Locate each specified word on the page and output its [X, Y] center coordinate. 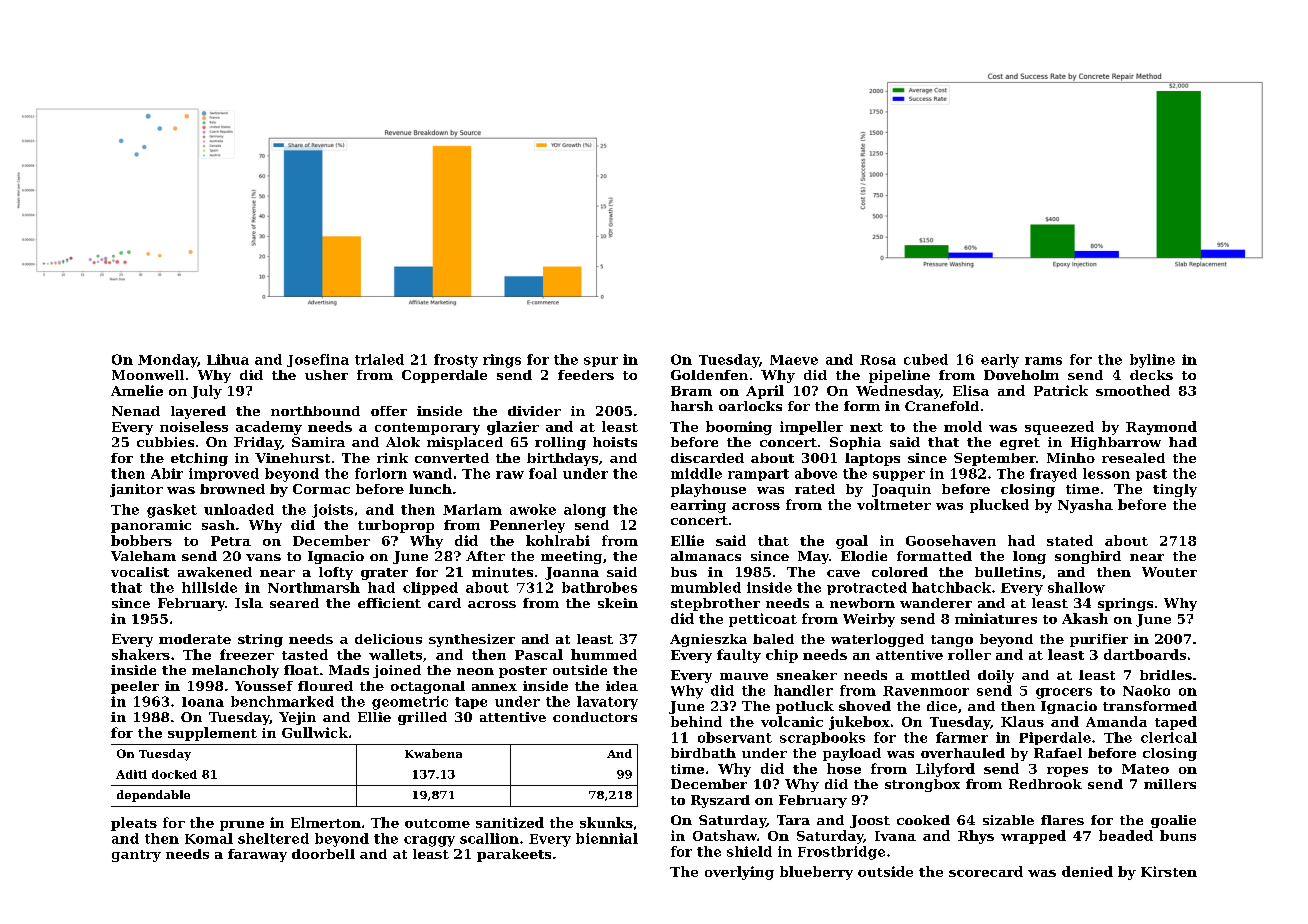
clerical [1169, 737]
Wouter [1169, 572]
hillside [209, 587]
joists [332, 511]
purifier [1099, 640]
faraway [257, 855]
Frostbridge [841, 853]
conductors [595, 717]
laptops [872, 459]
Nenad [136, 411]
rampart [758, 475]
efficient [389, 603]
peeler [135, 687]
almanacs [706, 556]
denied [1087, 871]
